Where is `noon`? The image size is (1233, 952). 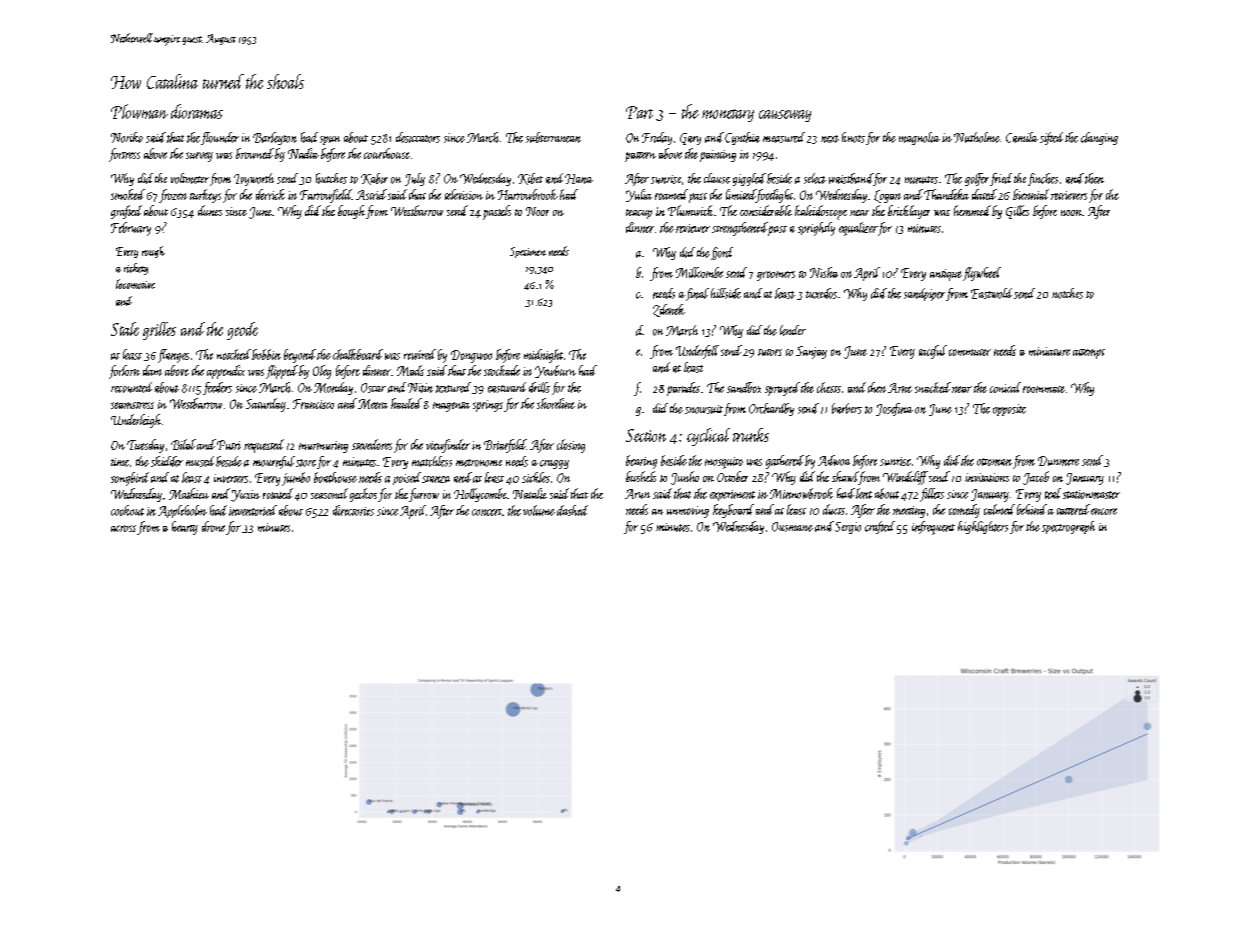 noon is located at coordinates (1071, 213).
